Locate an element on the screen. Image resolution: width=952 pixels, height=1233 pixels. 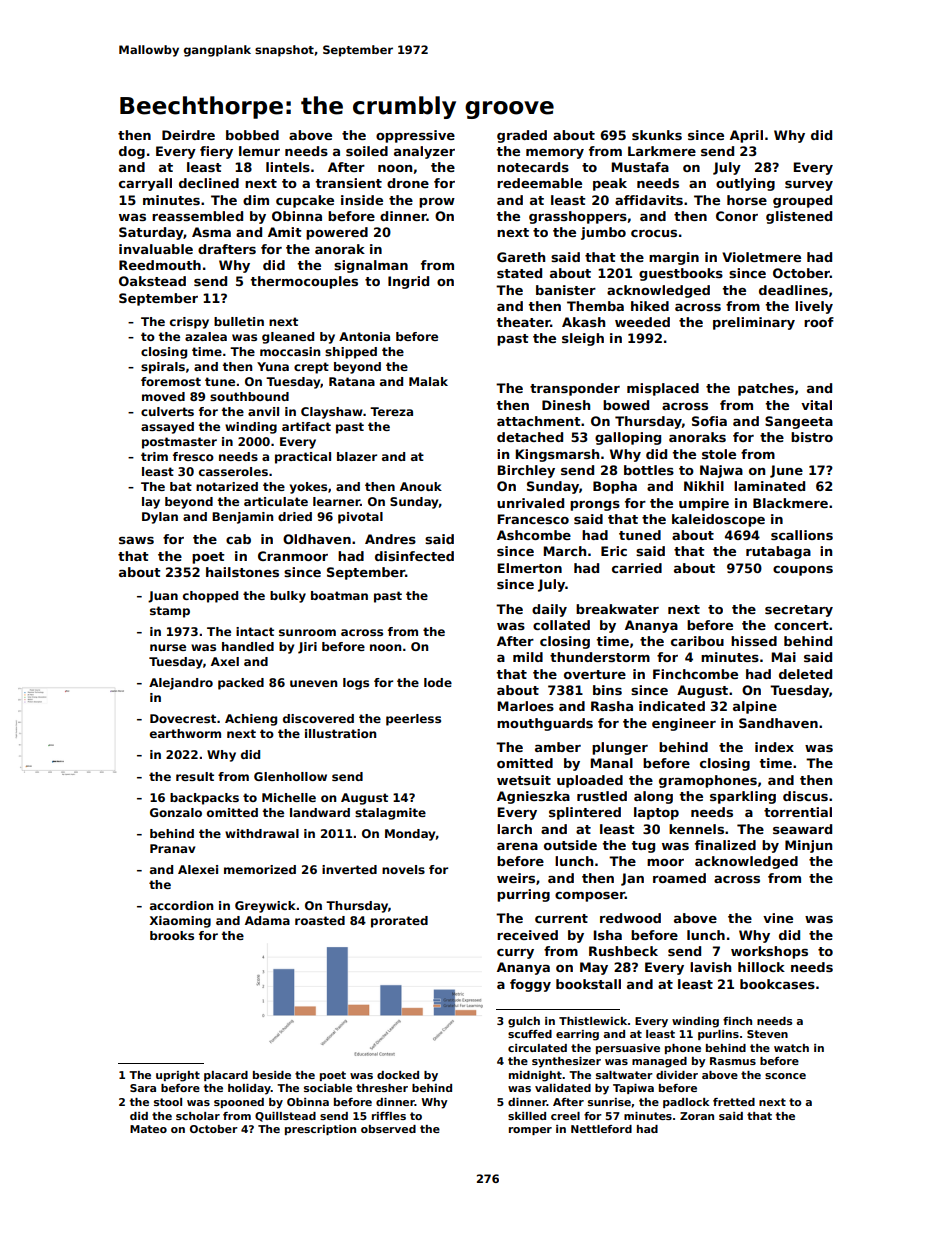
docked is located at coordinates (398, 1075).
